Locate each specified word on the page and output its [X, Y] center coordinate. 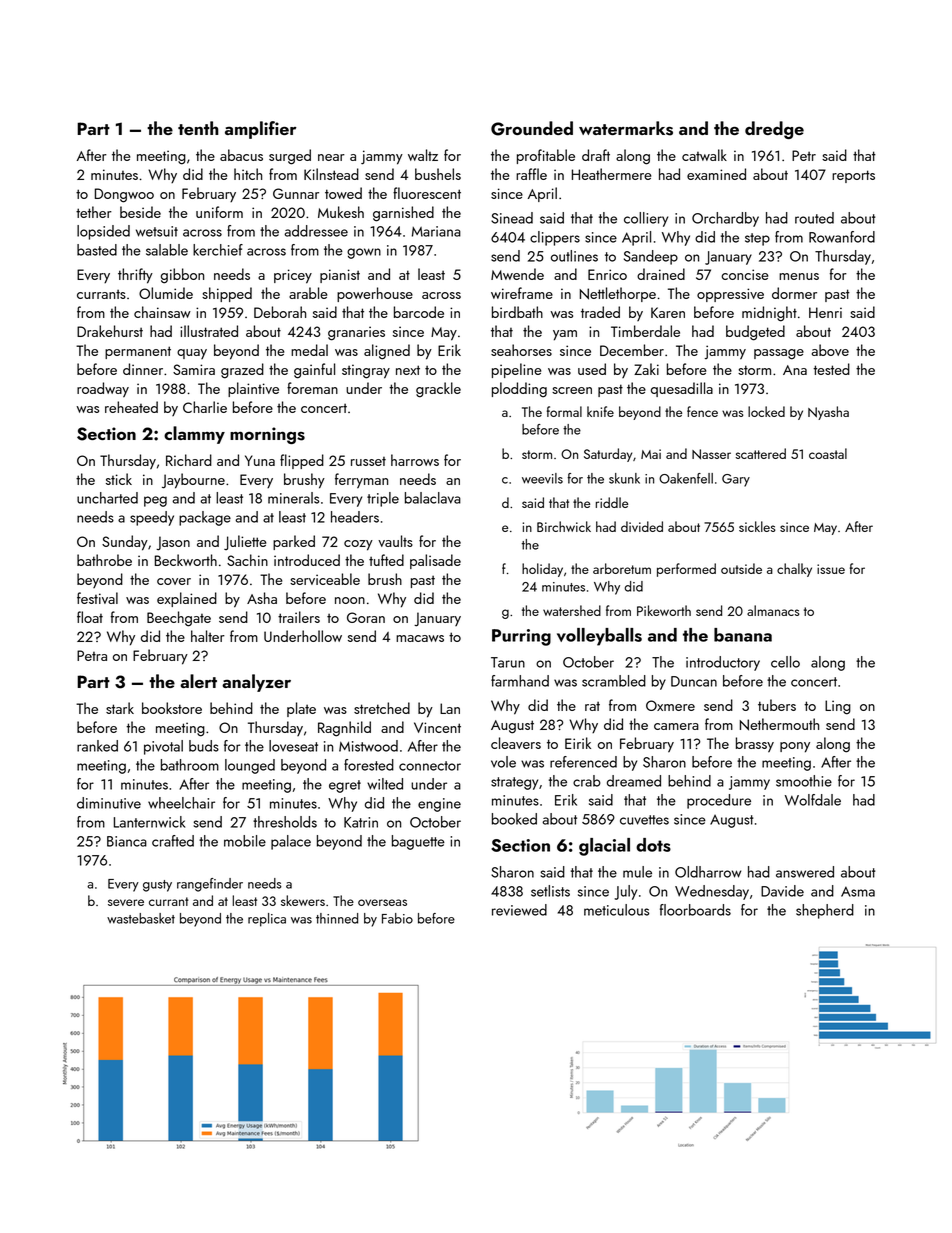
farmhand [520, 681]
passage [779, 354]
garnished [403, 214]
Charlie [205, 407]
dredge [774, 130]
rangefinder [210, 885]
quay [192, 354]
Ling [838, 707]
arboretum [622, 568]
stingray [366, 371]
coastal [828, 453]
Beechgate [179, 619]
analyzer [256, 683]
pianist [340, 276]
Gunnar [296, 193]
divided [642, 526]
